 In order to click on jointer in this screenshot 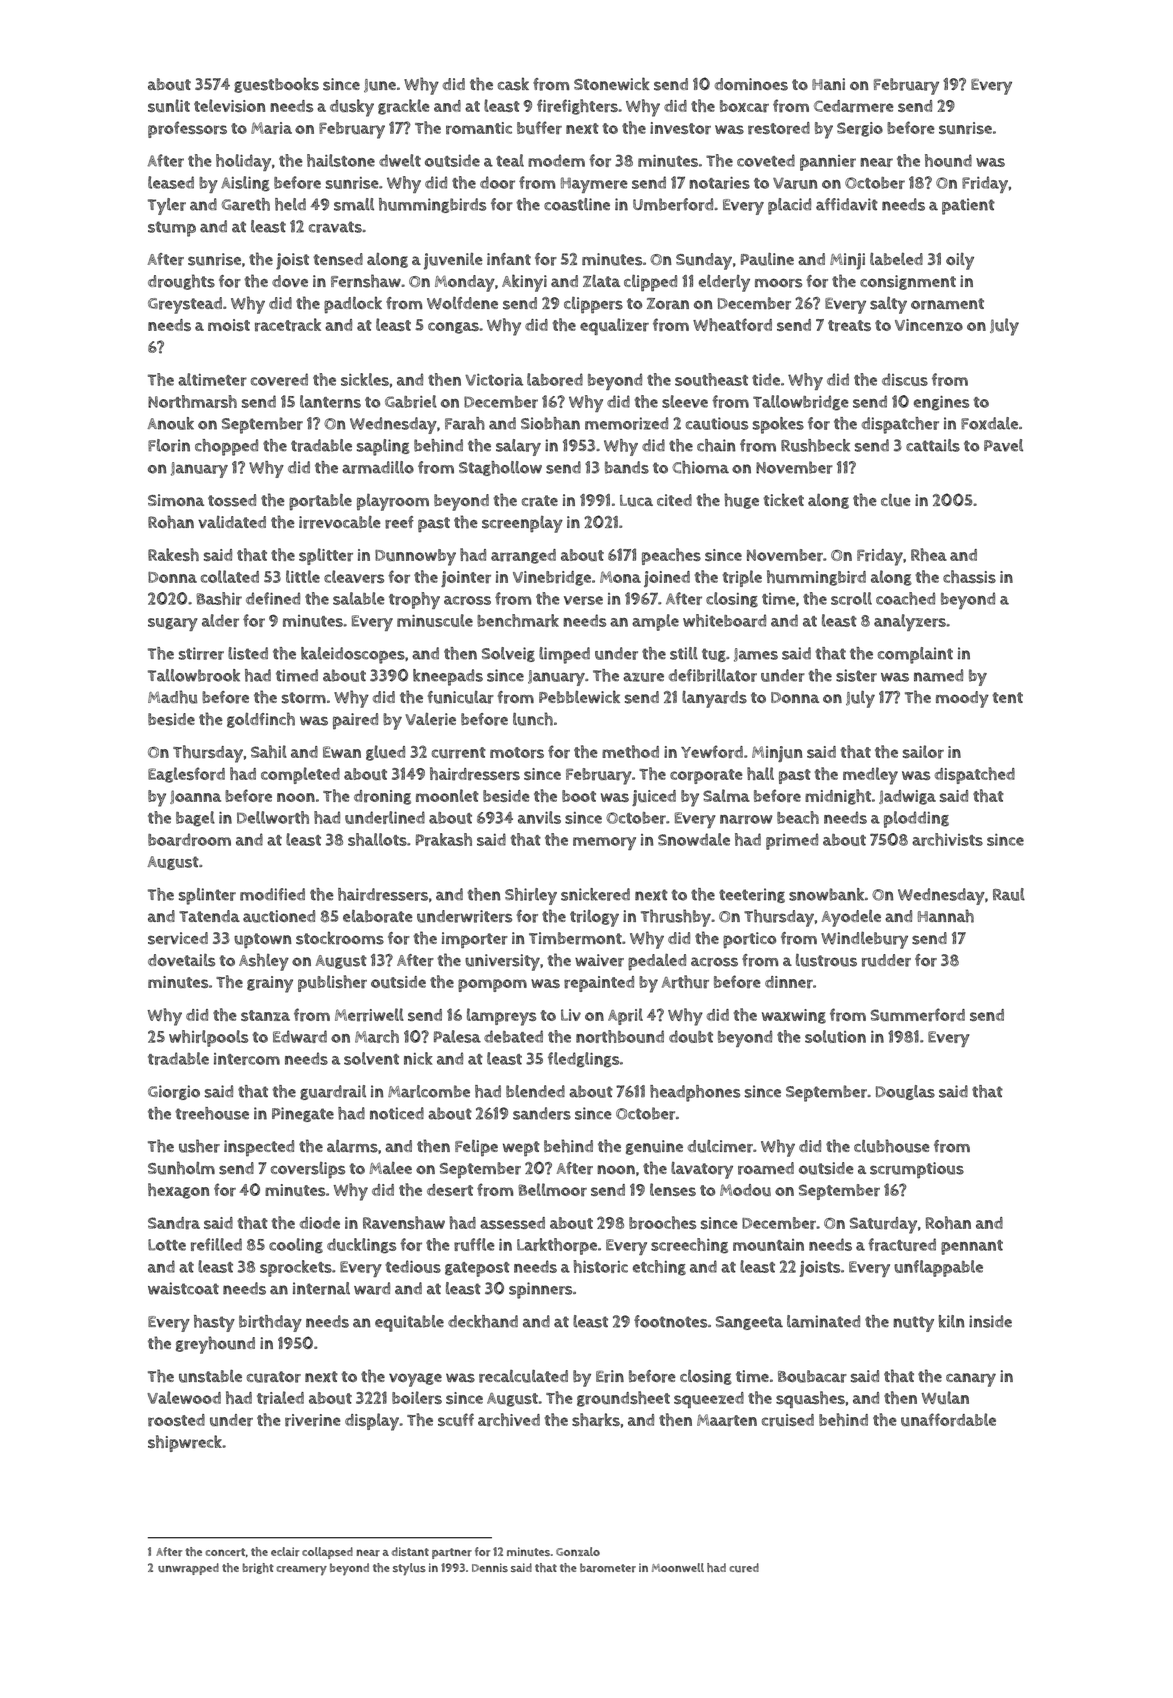, I will do `click(466, 579)`.
